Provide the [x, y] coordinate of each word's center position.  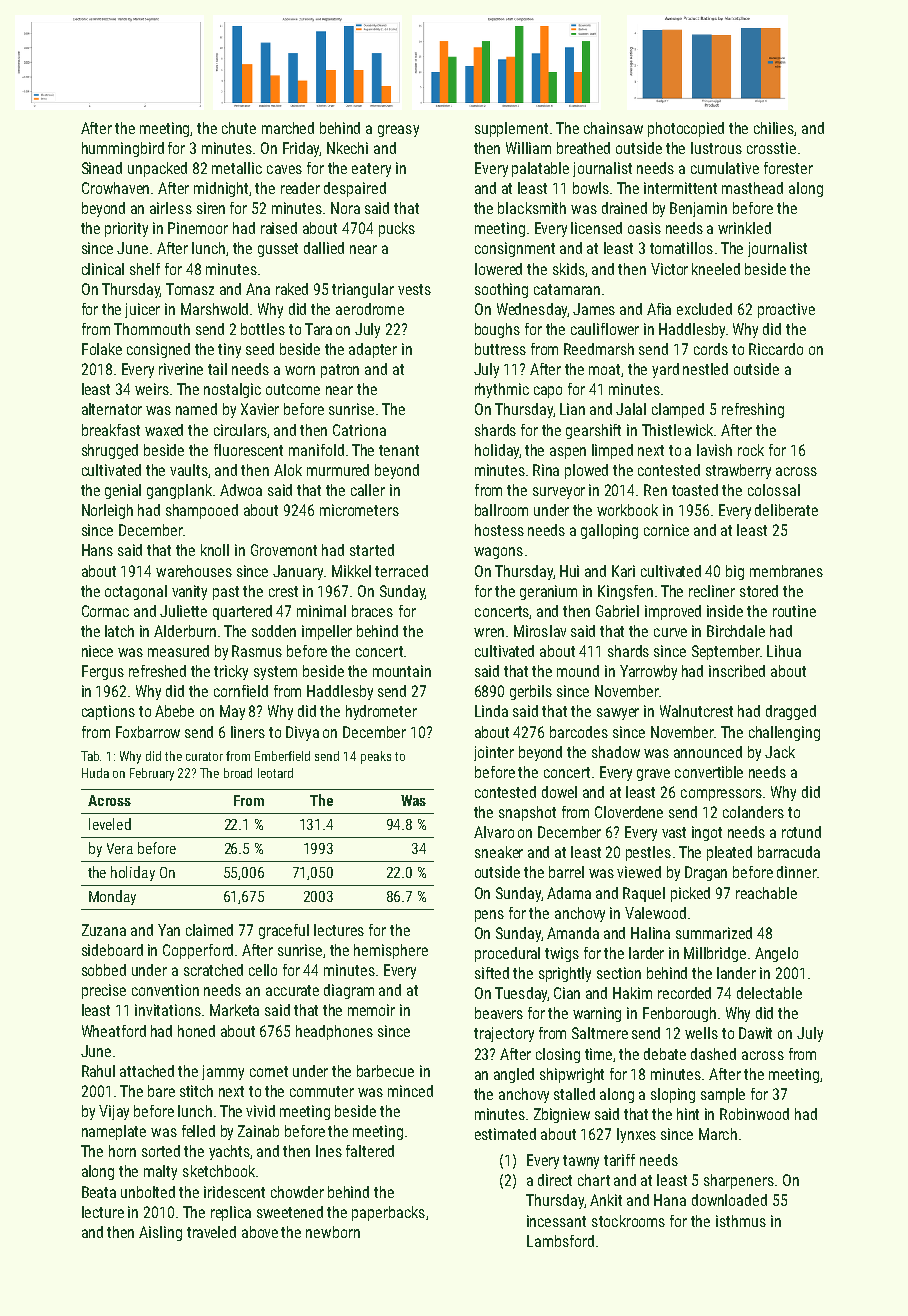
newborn [333, 1232]
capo [548, 392]
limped [612, 451]
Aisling [160, 1233]
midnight [221, 189]
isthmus [741, 1221]
